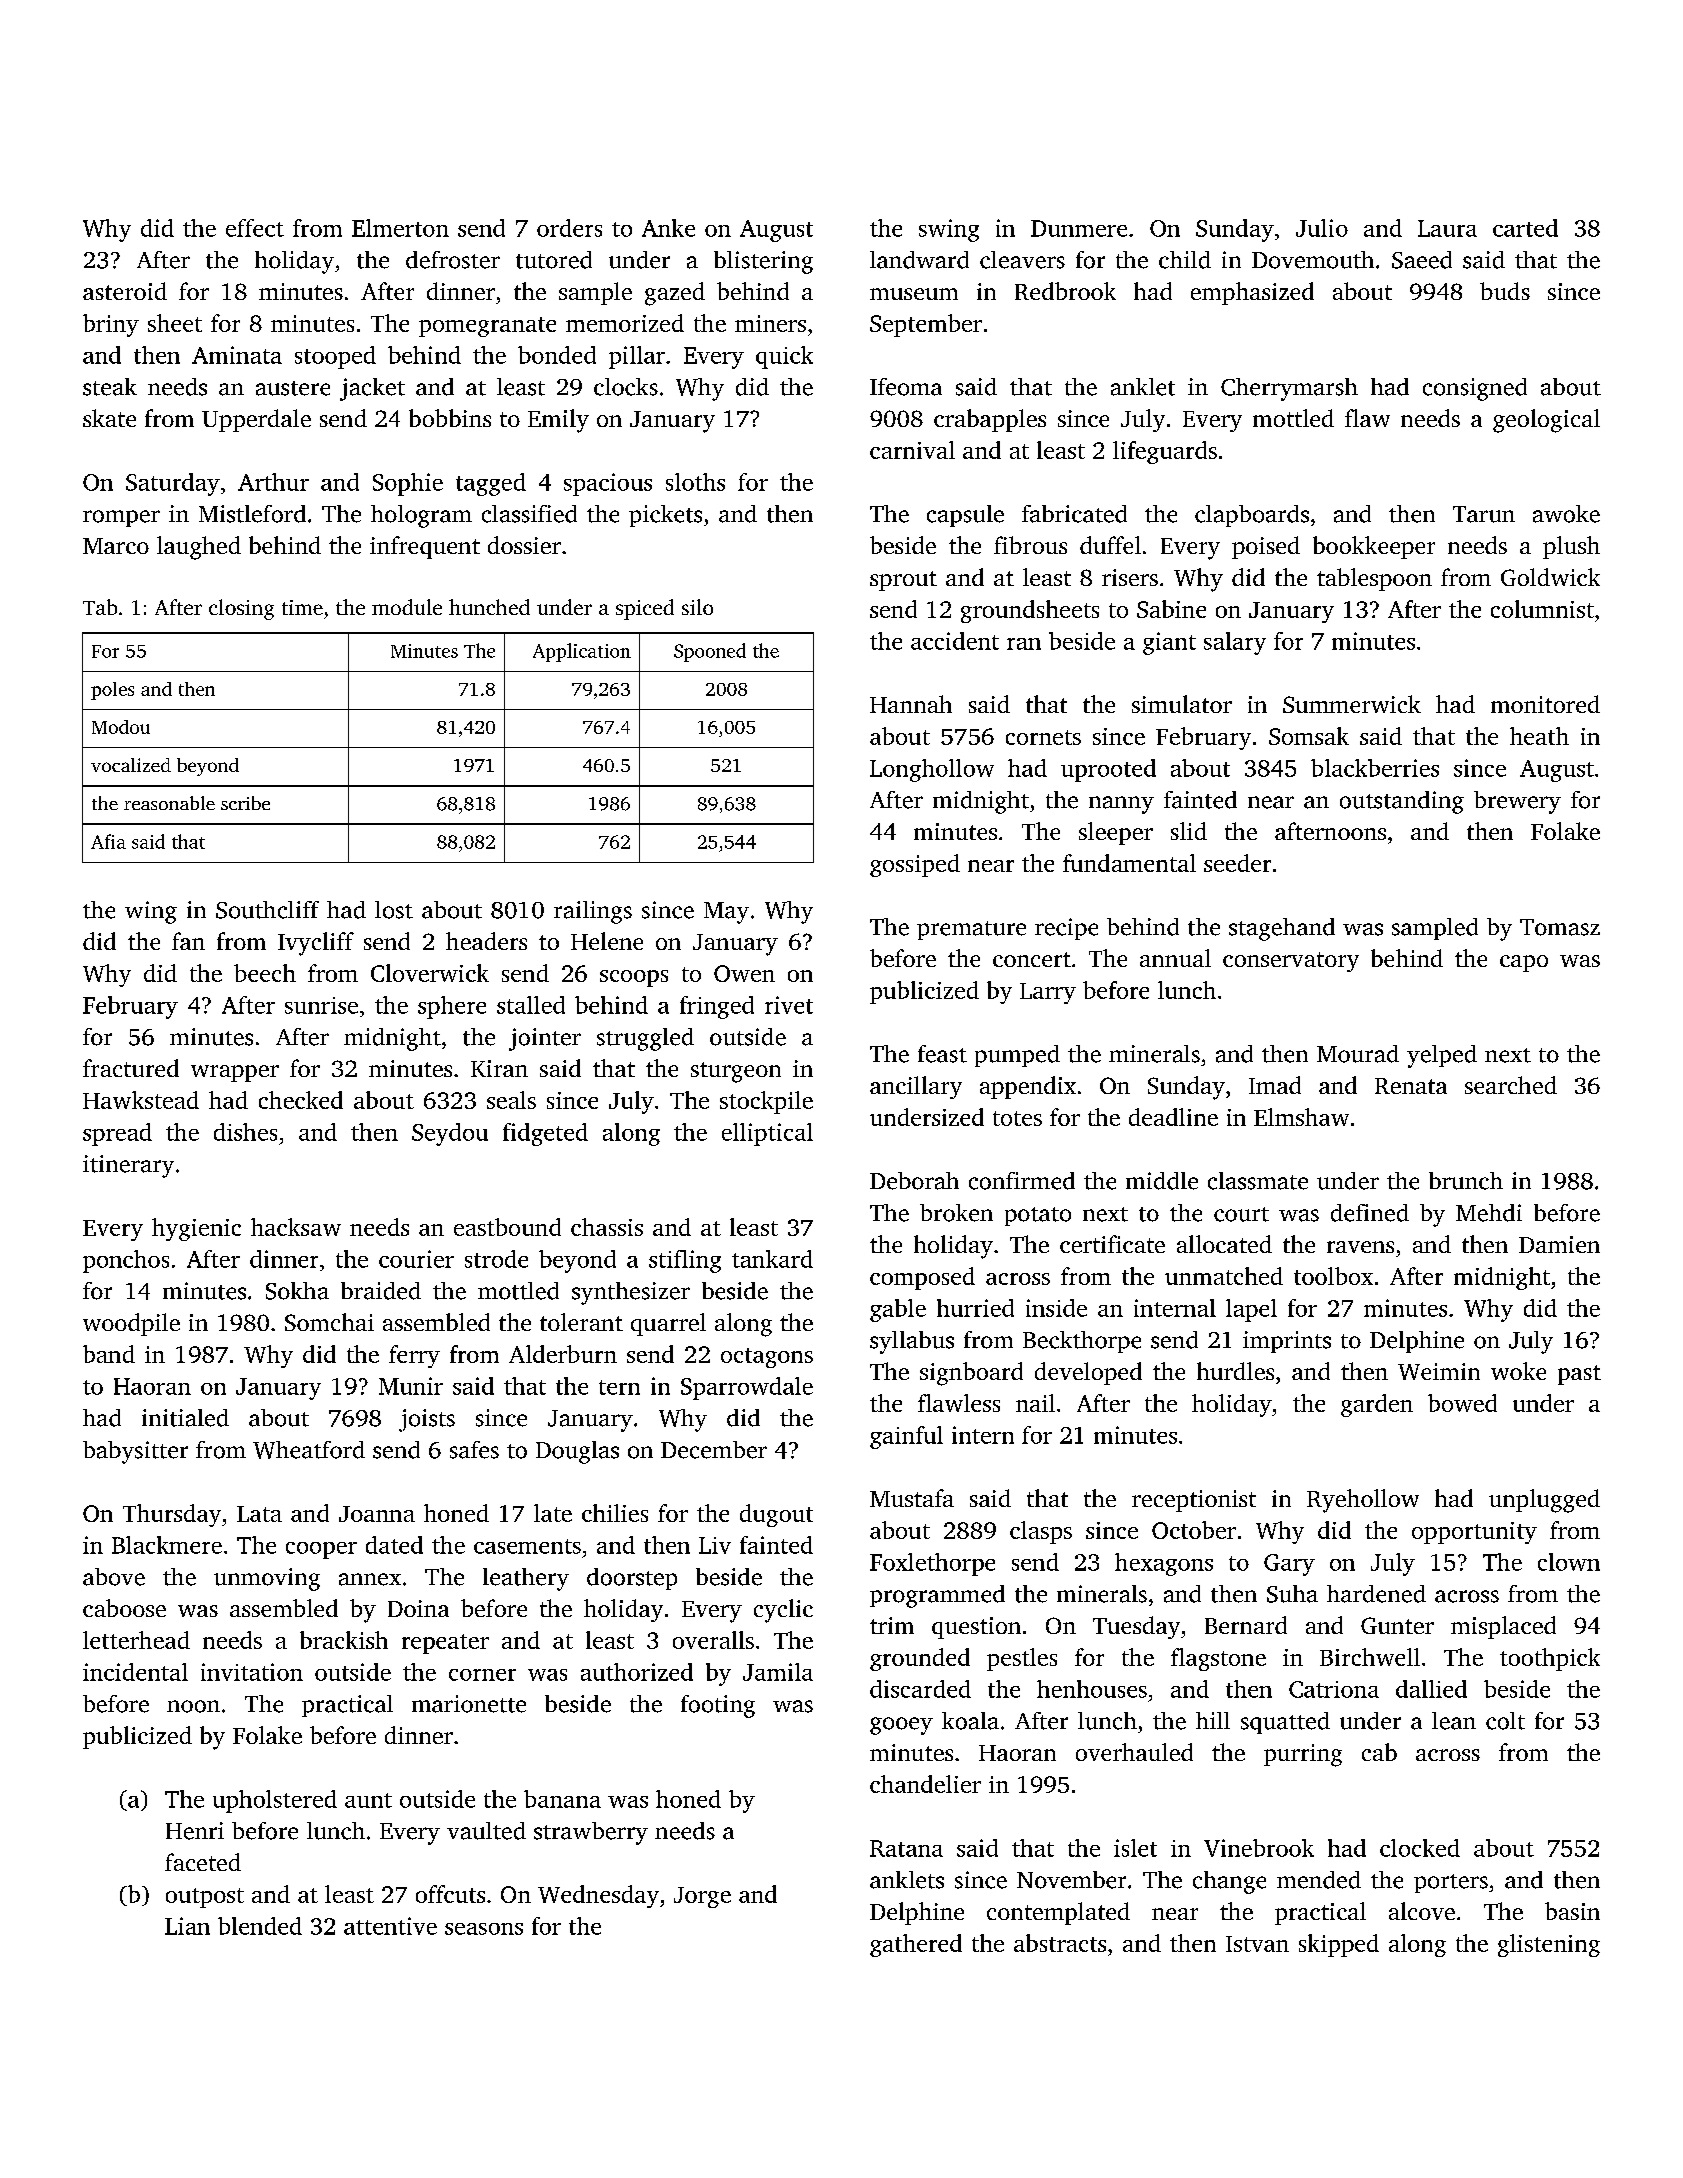 Image resolution: width=1683 pixels, height=2178 pixels. Describe the element at coordinates (763, 262) in the page. I see `blistering` at that location.
